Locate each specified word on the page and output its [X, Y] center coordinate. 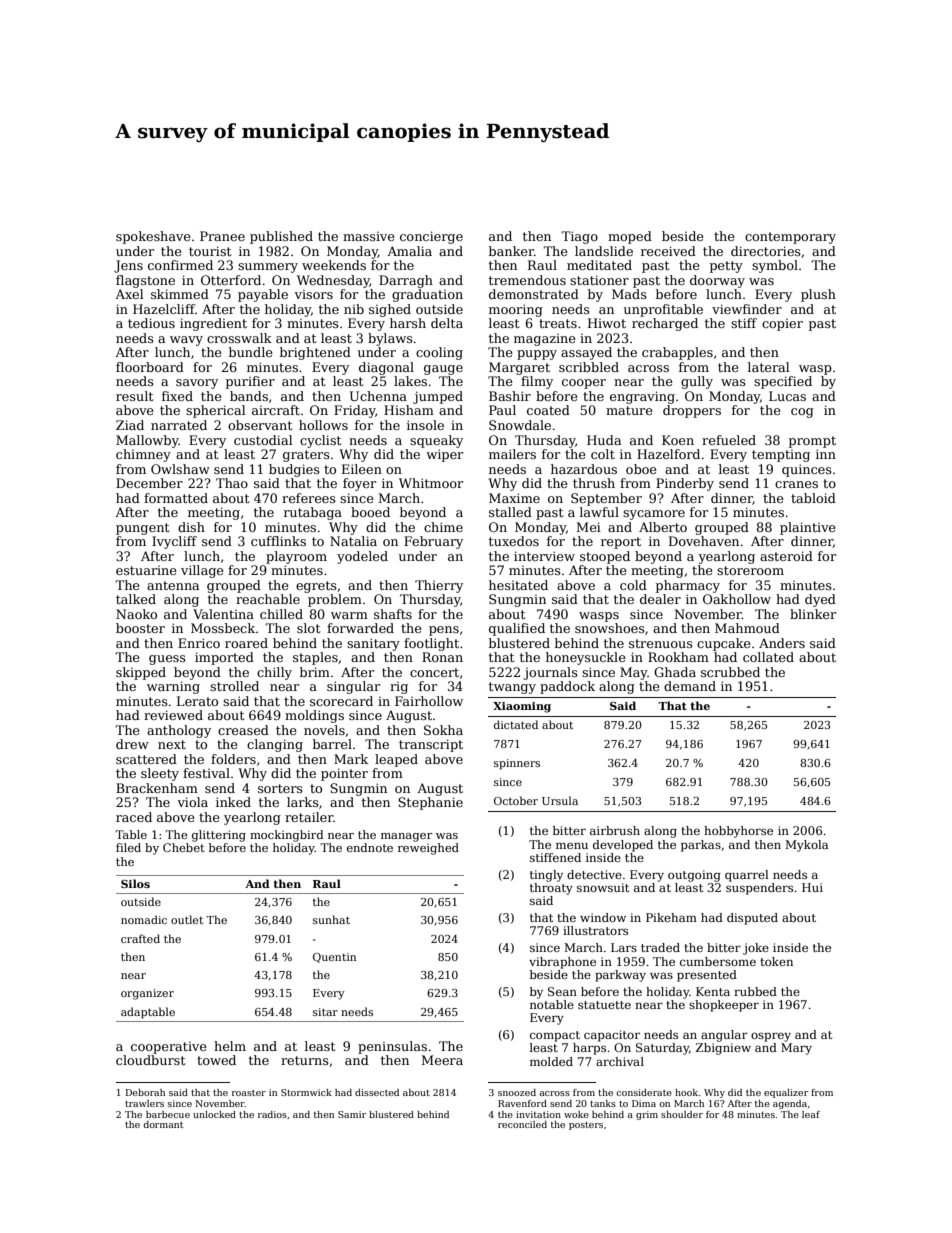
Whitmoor [431, 483]
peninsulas [392, 1047]
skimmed [180, 294]
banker [511, 251]
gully [697, 382]
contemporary [790, 238]
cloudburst [150, 1060]
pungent [142, 529]
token [776, 961]
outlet [187, 919]
